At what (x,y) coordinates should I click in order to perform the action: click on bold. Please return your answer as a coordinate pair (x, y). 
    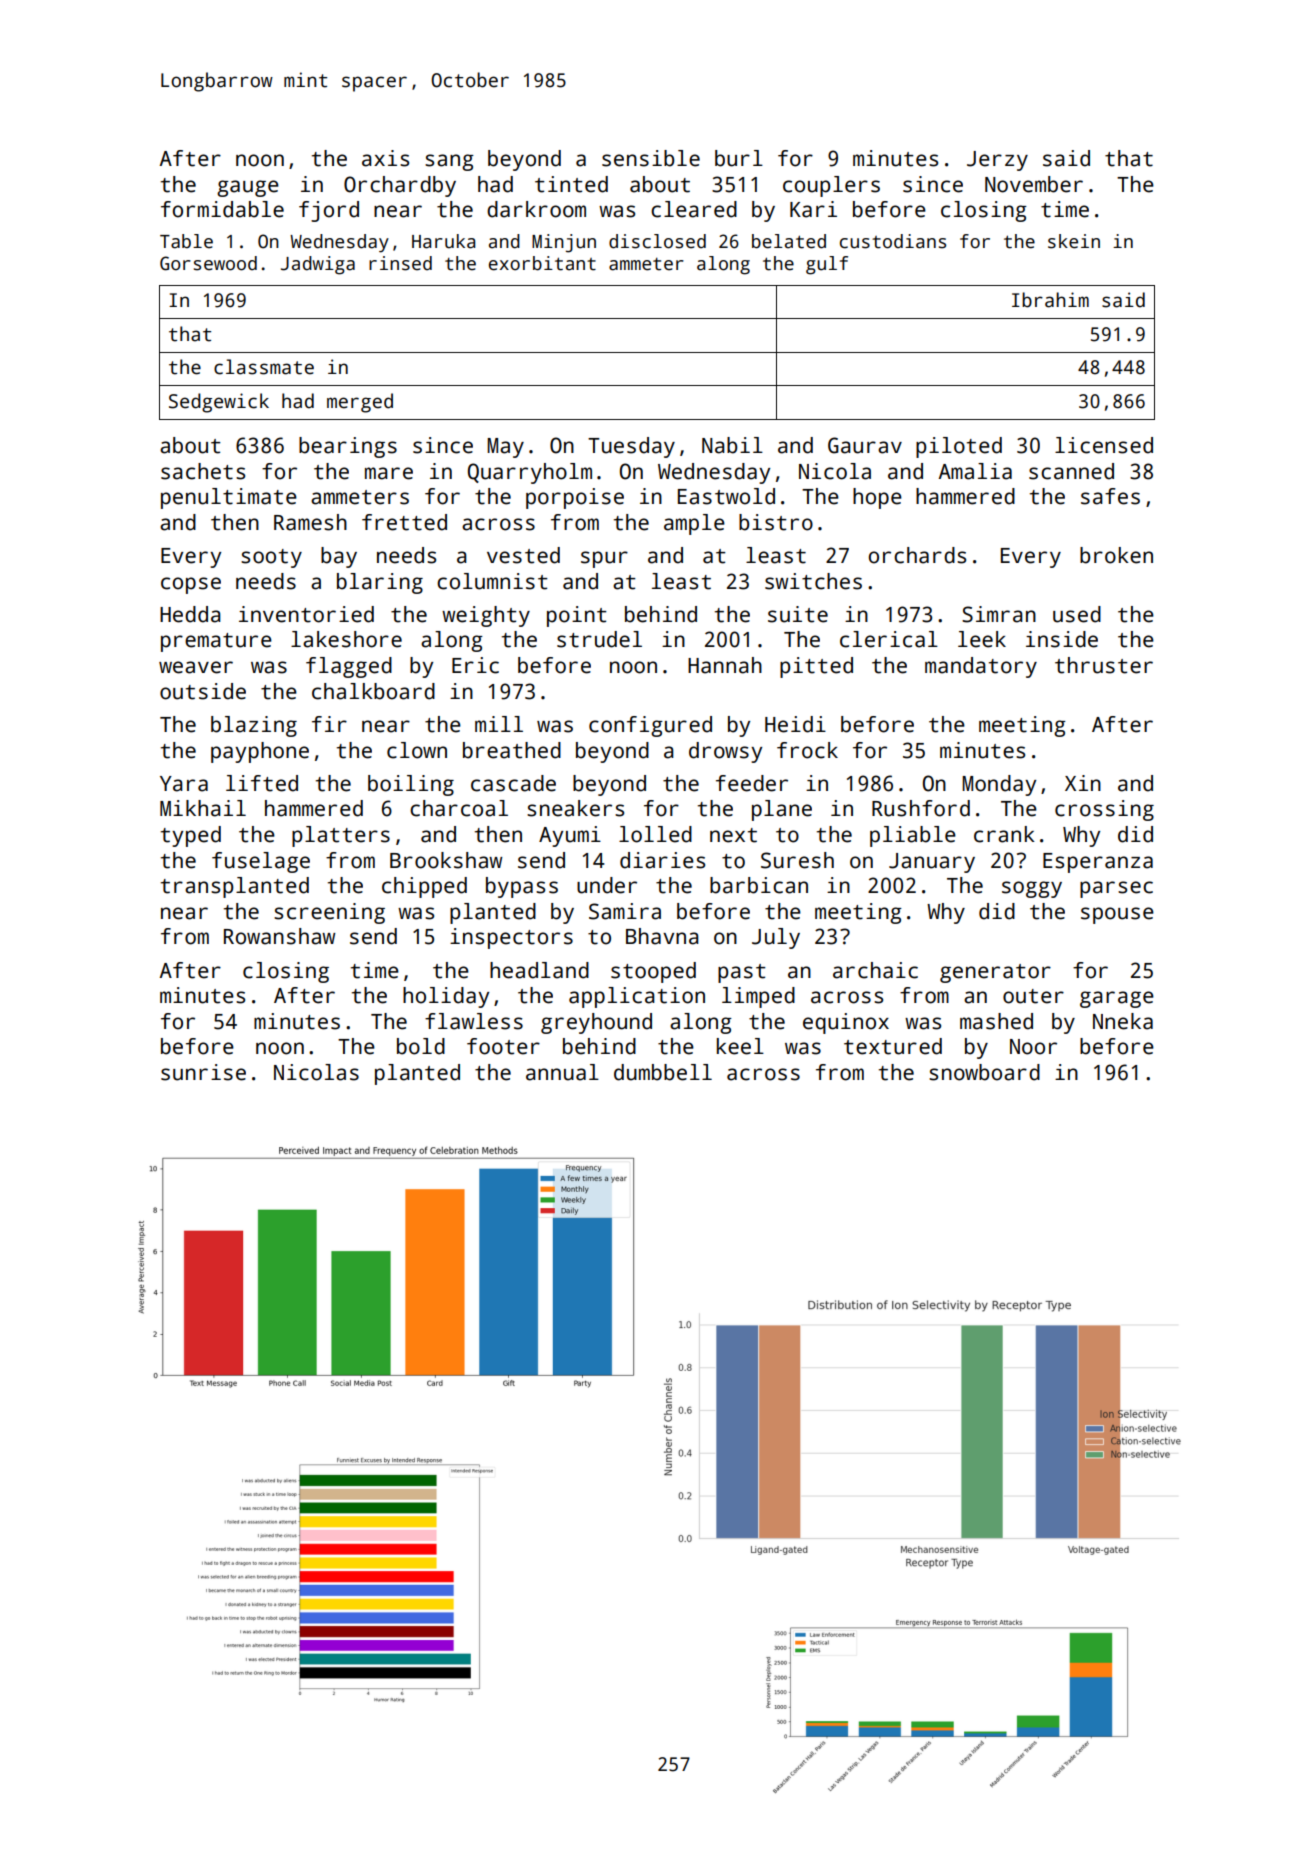
    Looking at the image, I should click on (421, 1046).
